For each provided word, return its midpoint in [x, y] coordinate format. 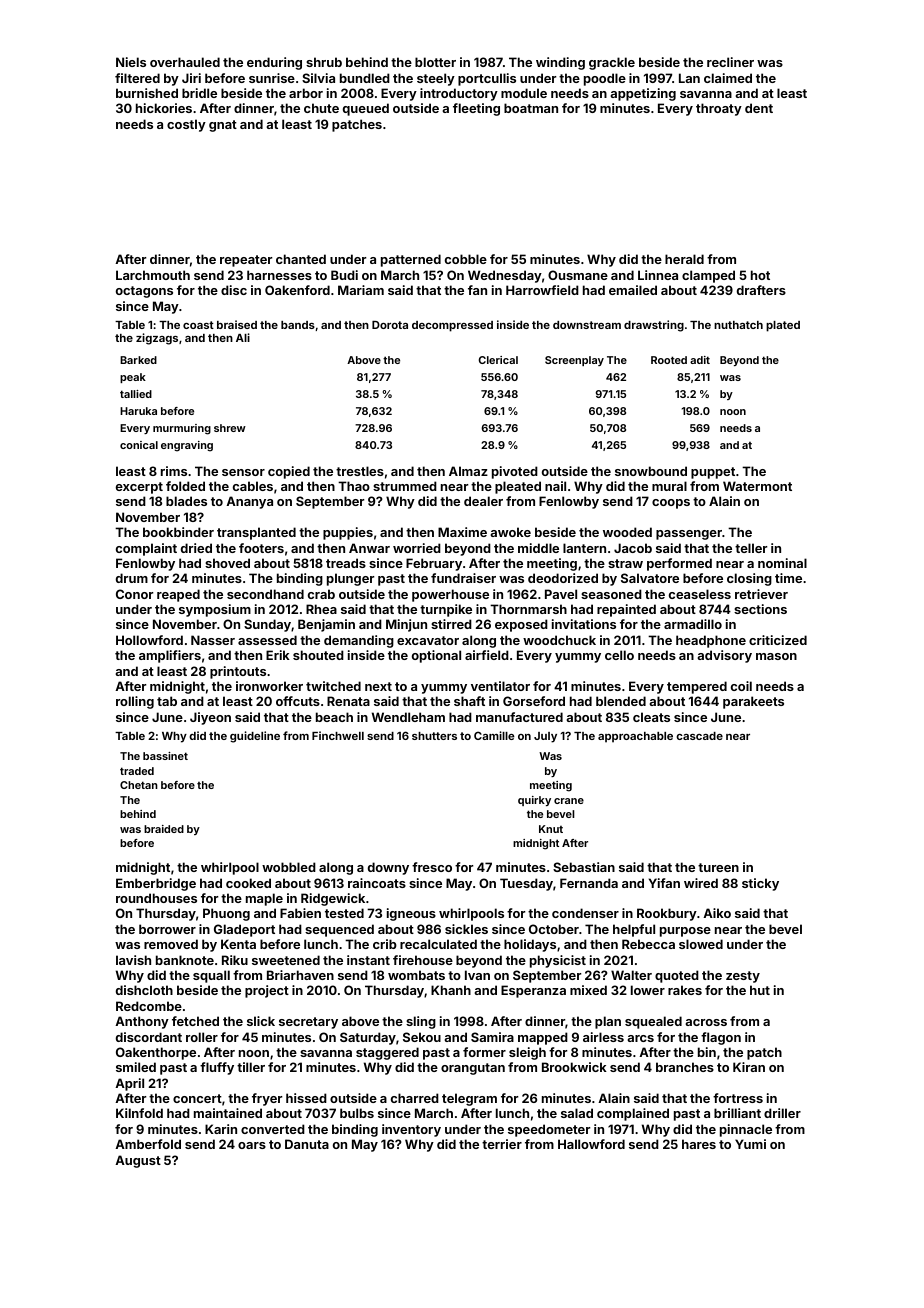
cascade [699, 736]
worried [417, 548]
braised [237, 324]
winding [560, 63]
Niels [131, 62]
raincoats [377, 883]
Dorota [390, 325]
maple [264, 899]
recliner [730, 62]
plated [783, 326]
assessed [267, 640]
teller [751, 548]
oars [252, 1145]
